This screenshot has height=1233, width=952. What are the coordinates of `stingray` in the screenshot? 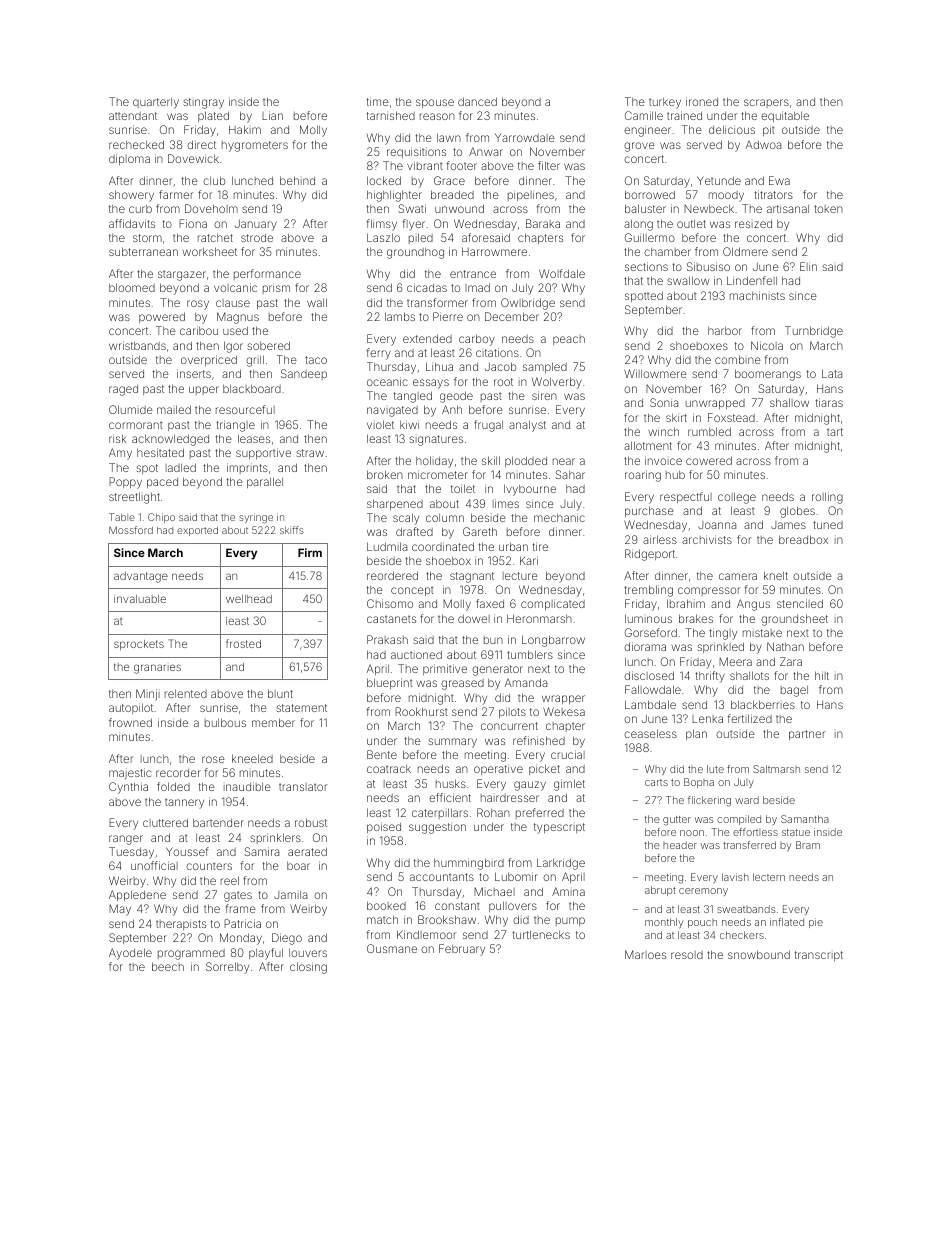 It's located at (203, 103).
